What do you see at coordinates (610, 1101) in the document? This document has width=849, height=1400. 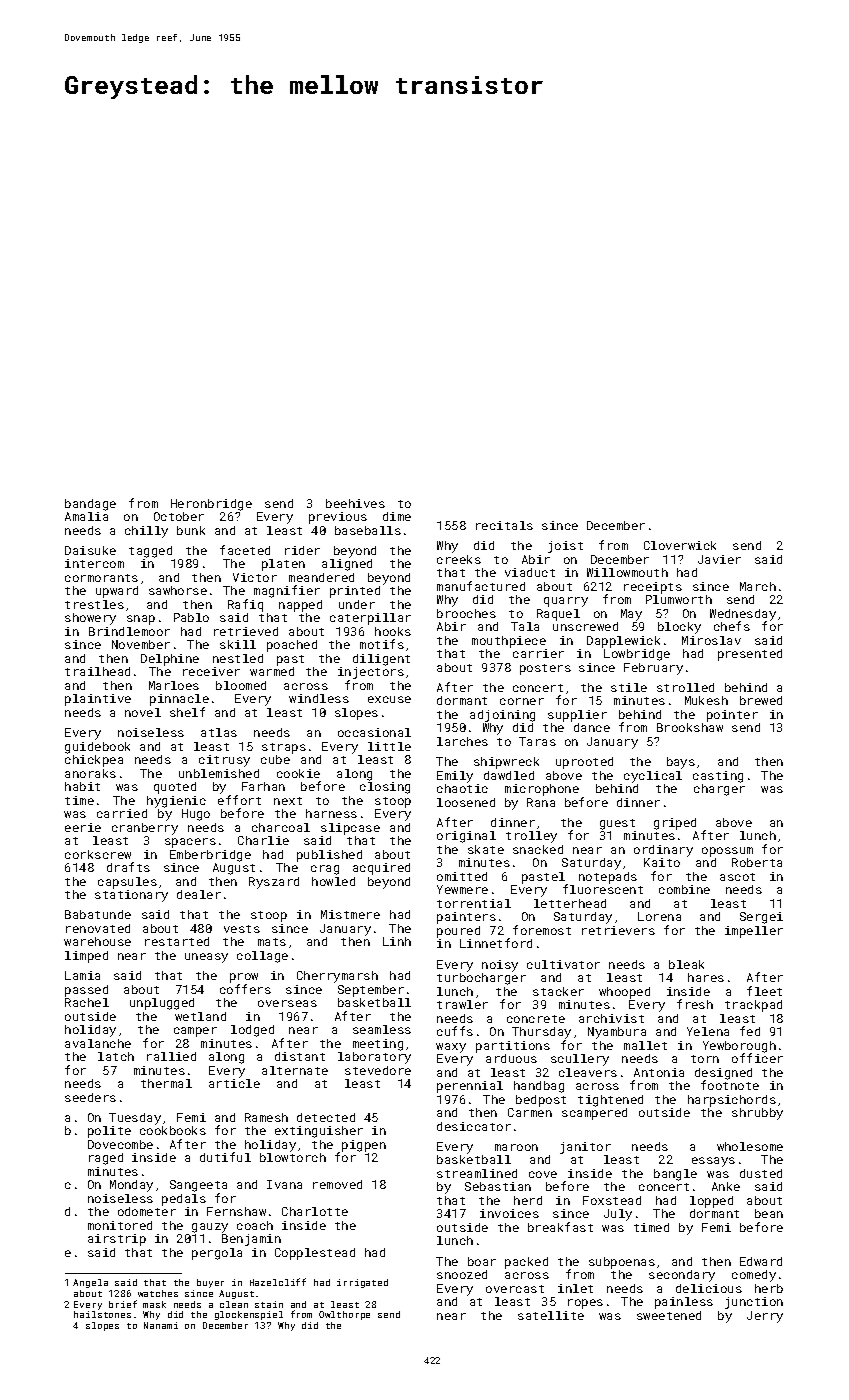 I see `tightened` at bounding box center [610, 1101].
